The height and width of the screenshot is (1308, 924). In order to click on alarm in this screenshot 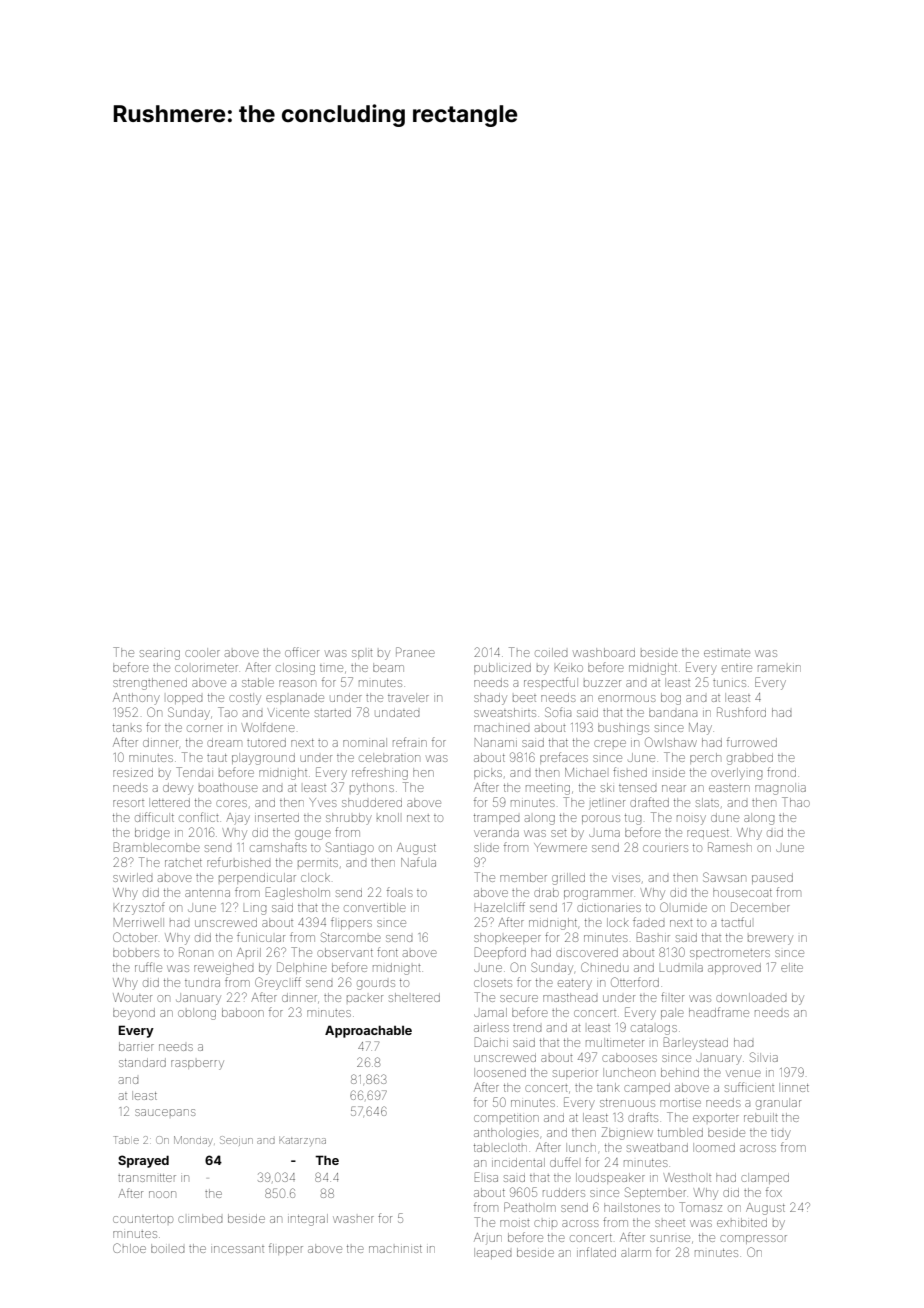, I will do `click(636, 1252)`.
